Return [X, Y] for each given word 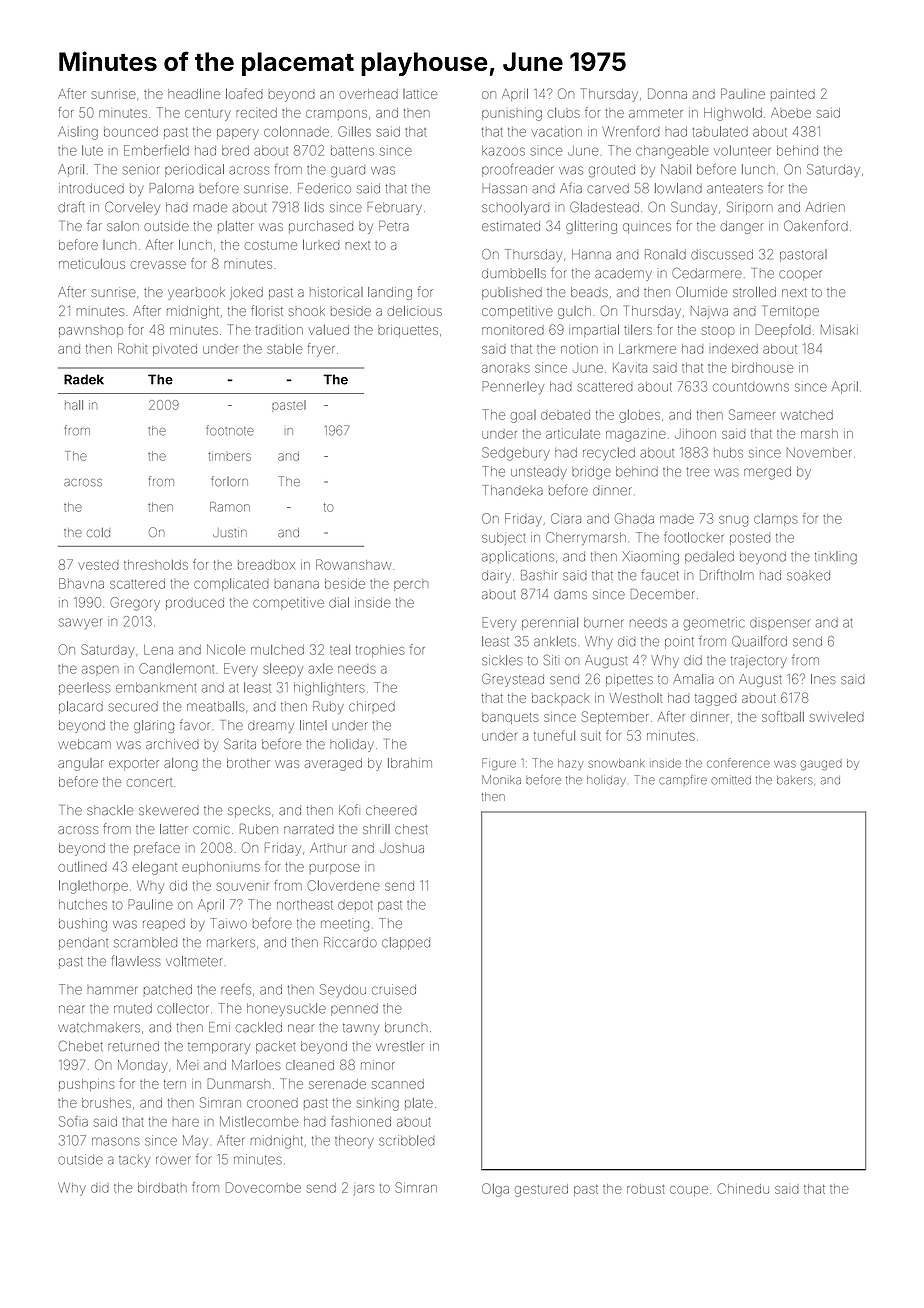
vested [98, 565]
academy [623, 274]
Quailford [759, 641]
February [395, 208]
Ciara [566, 518]
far [94, 225]
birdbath [162, 1188]
